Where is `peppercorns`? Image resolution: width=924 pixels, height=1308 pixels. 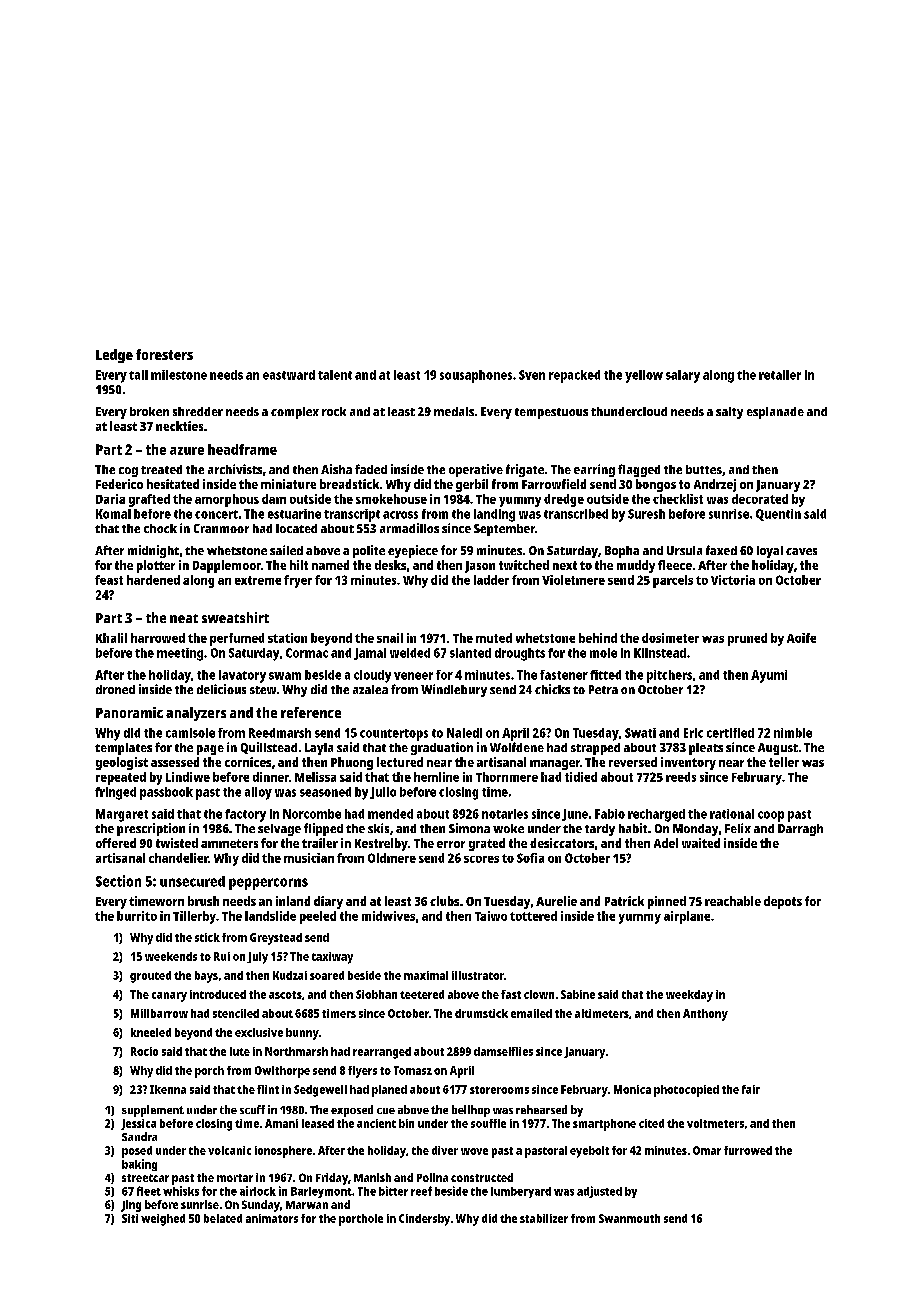
peppercorns is located at coordinates (268, 884).
